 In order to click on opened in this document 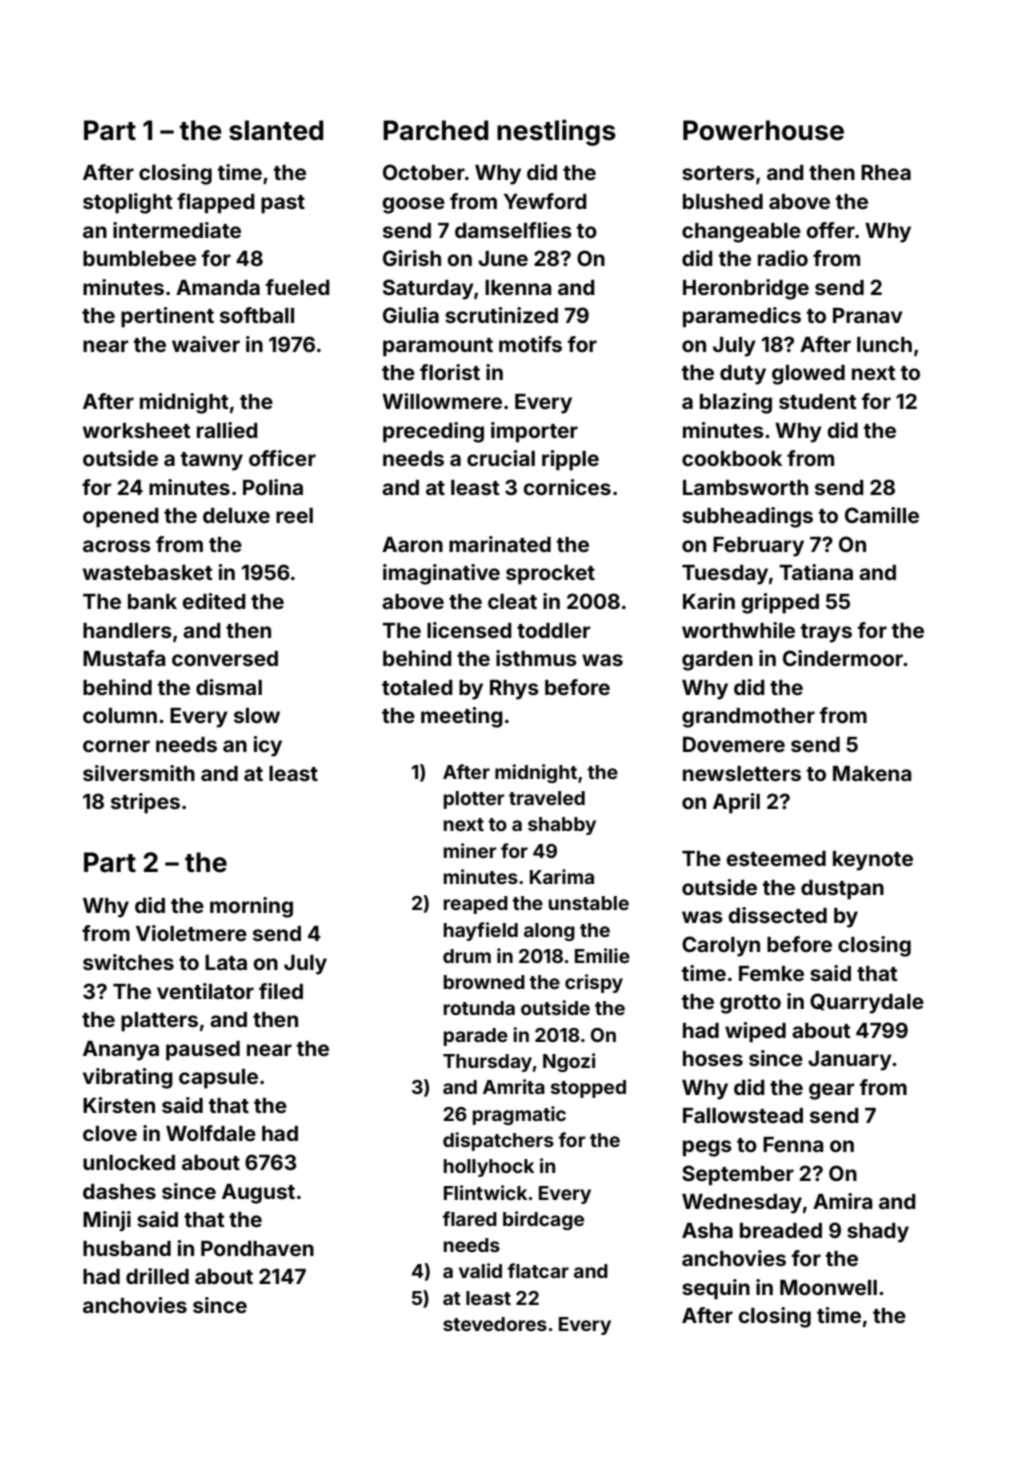, I will do `click(121, 518)`.
